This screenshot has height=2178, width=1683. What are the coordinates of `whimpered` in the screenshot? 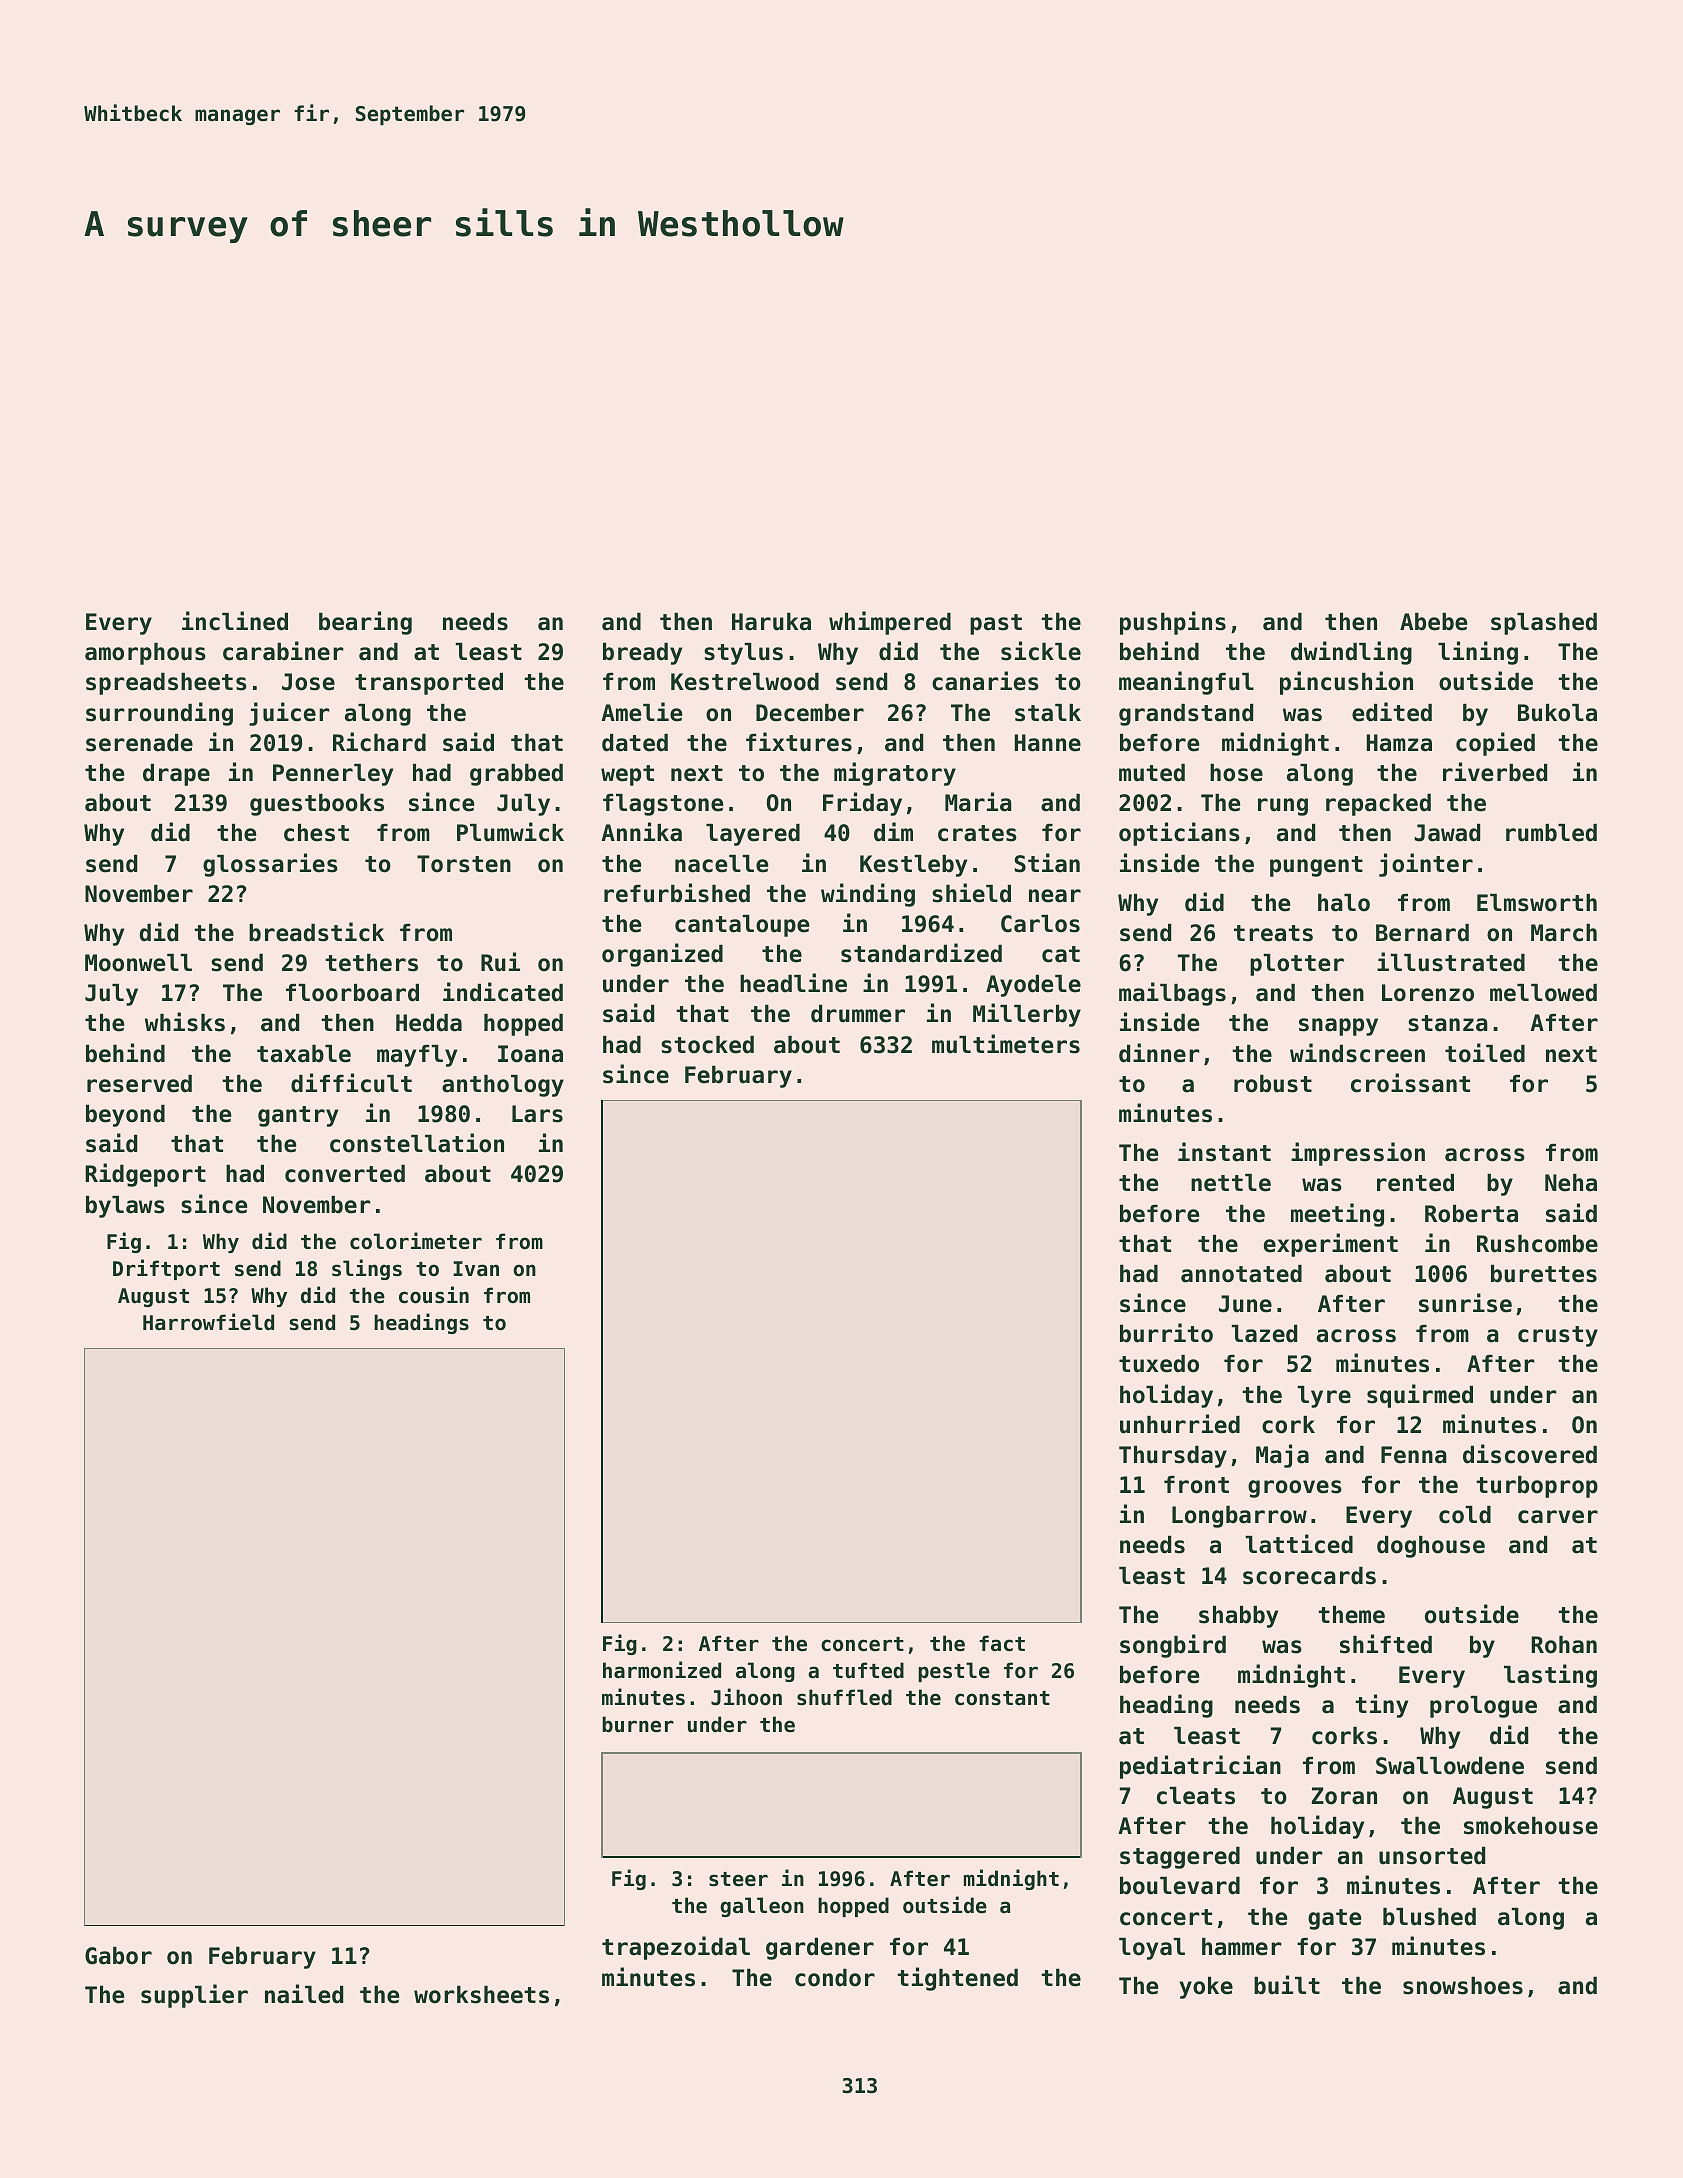 It's located at (890, 623).
